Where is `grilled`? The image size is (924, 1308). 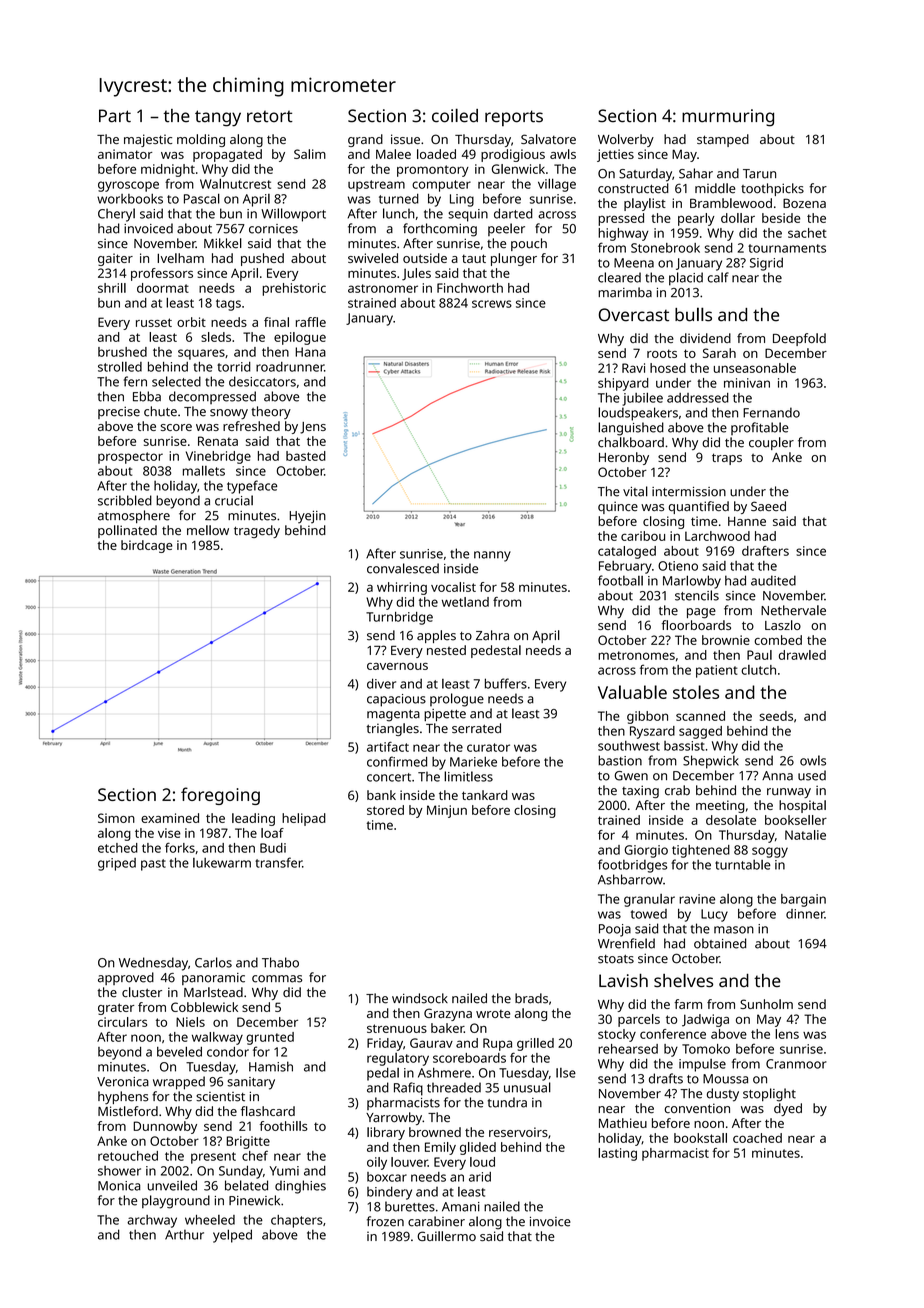
grilled is located at coordinates (535, 1044).
